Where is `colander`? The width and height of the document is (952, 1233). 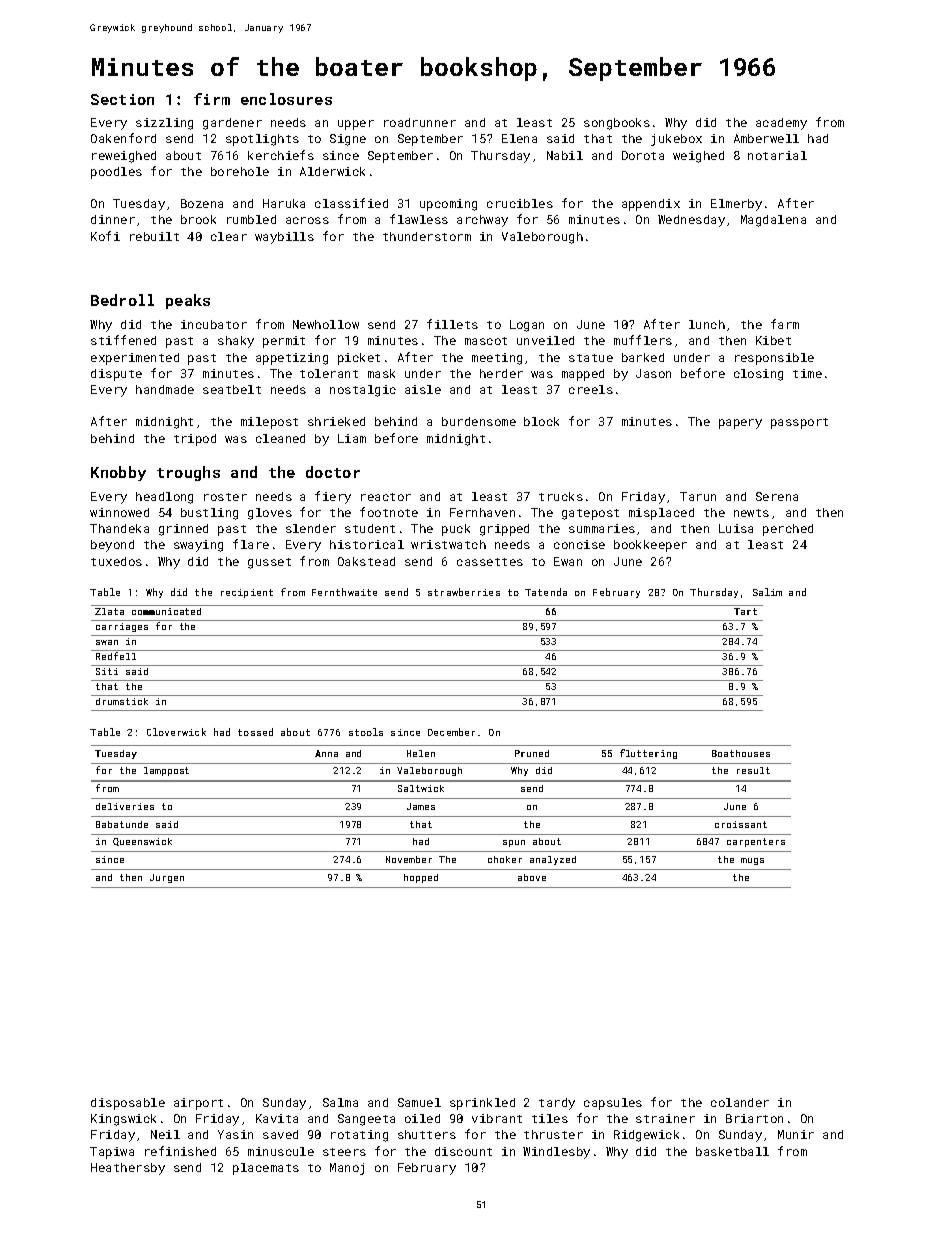
colander is located at coordinates (740, 1102).
